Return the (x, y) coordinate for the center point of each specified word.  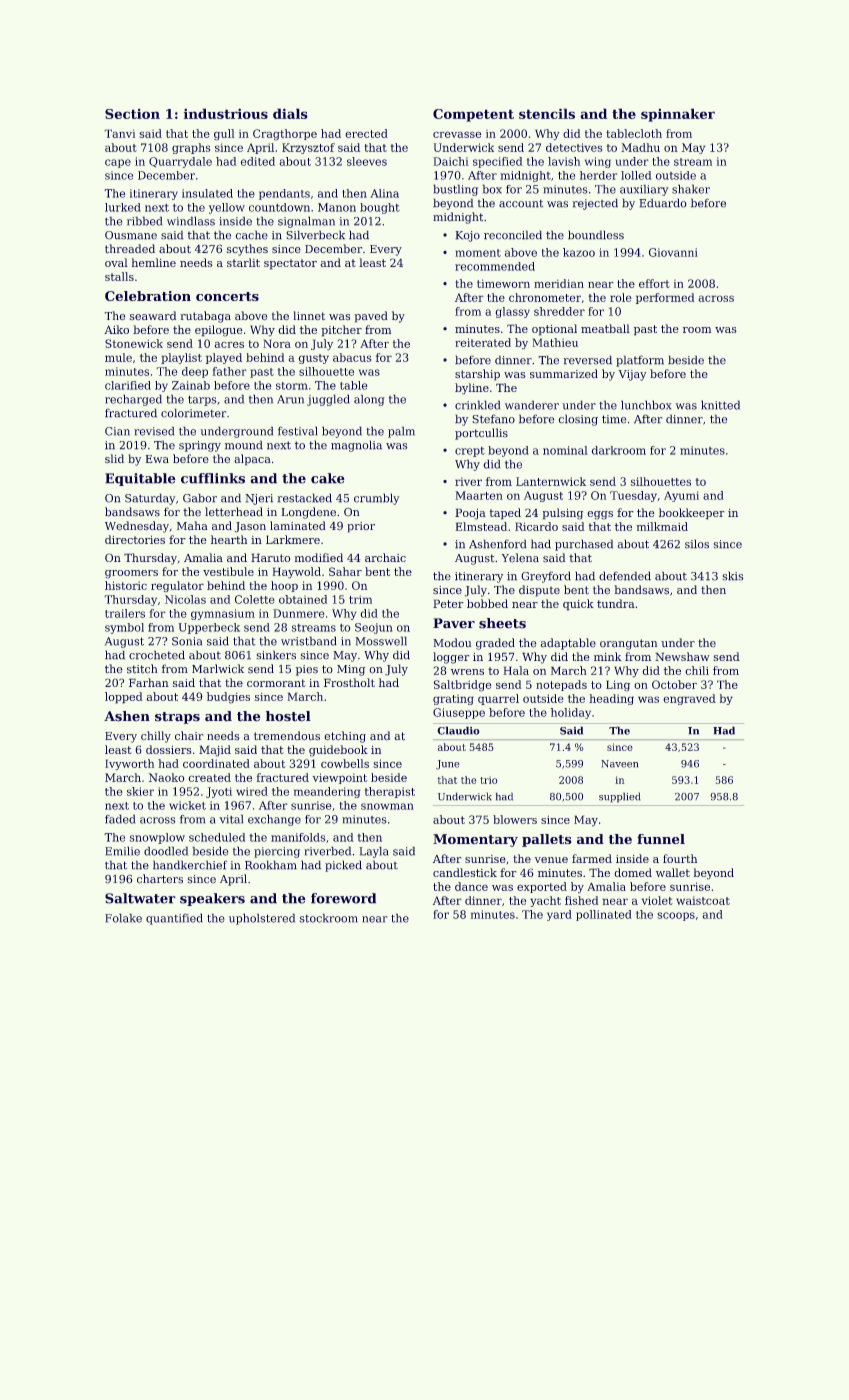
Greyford (546, 577)
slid (114, 458)
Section (132, 114)
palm (401, 432)
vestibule (228, 571)
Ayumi (681, 496)
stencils (547, 114)
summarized (564, 373)
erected (366, 133)
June (447, 764)
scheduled (217, 837)
